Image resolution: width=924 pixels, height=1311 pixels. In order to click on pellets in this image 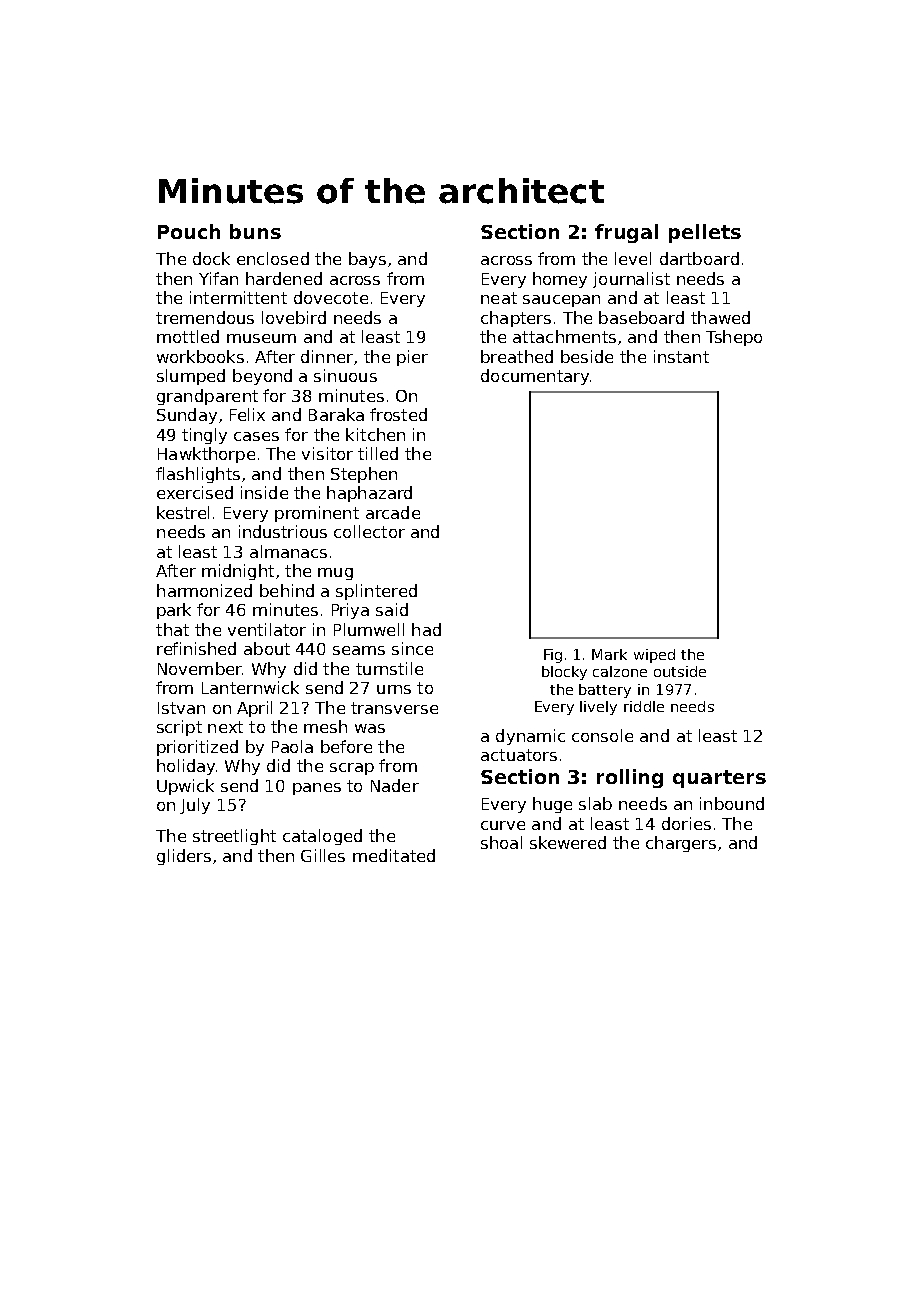, I will do `click(705, 233)`.
